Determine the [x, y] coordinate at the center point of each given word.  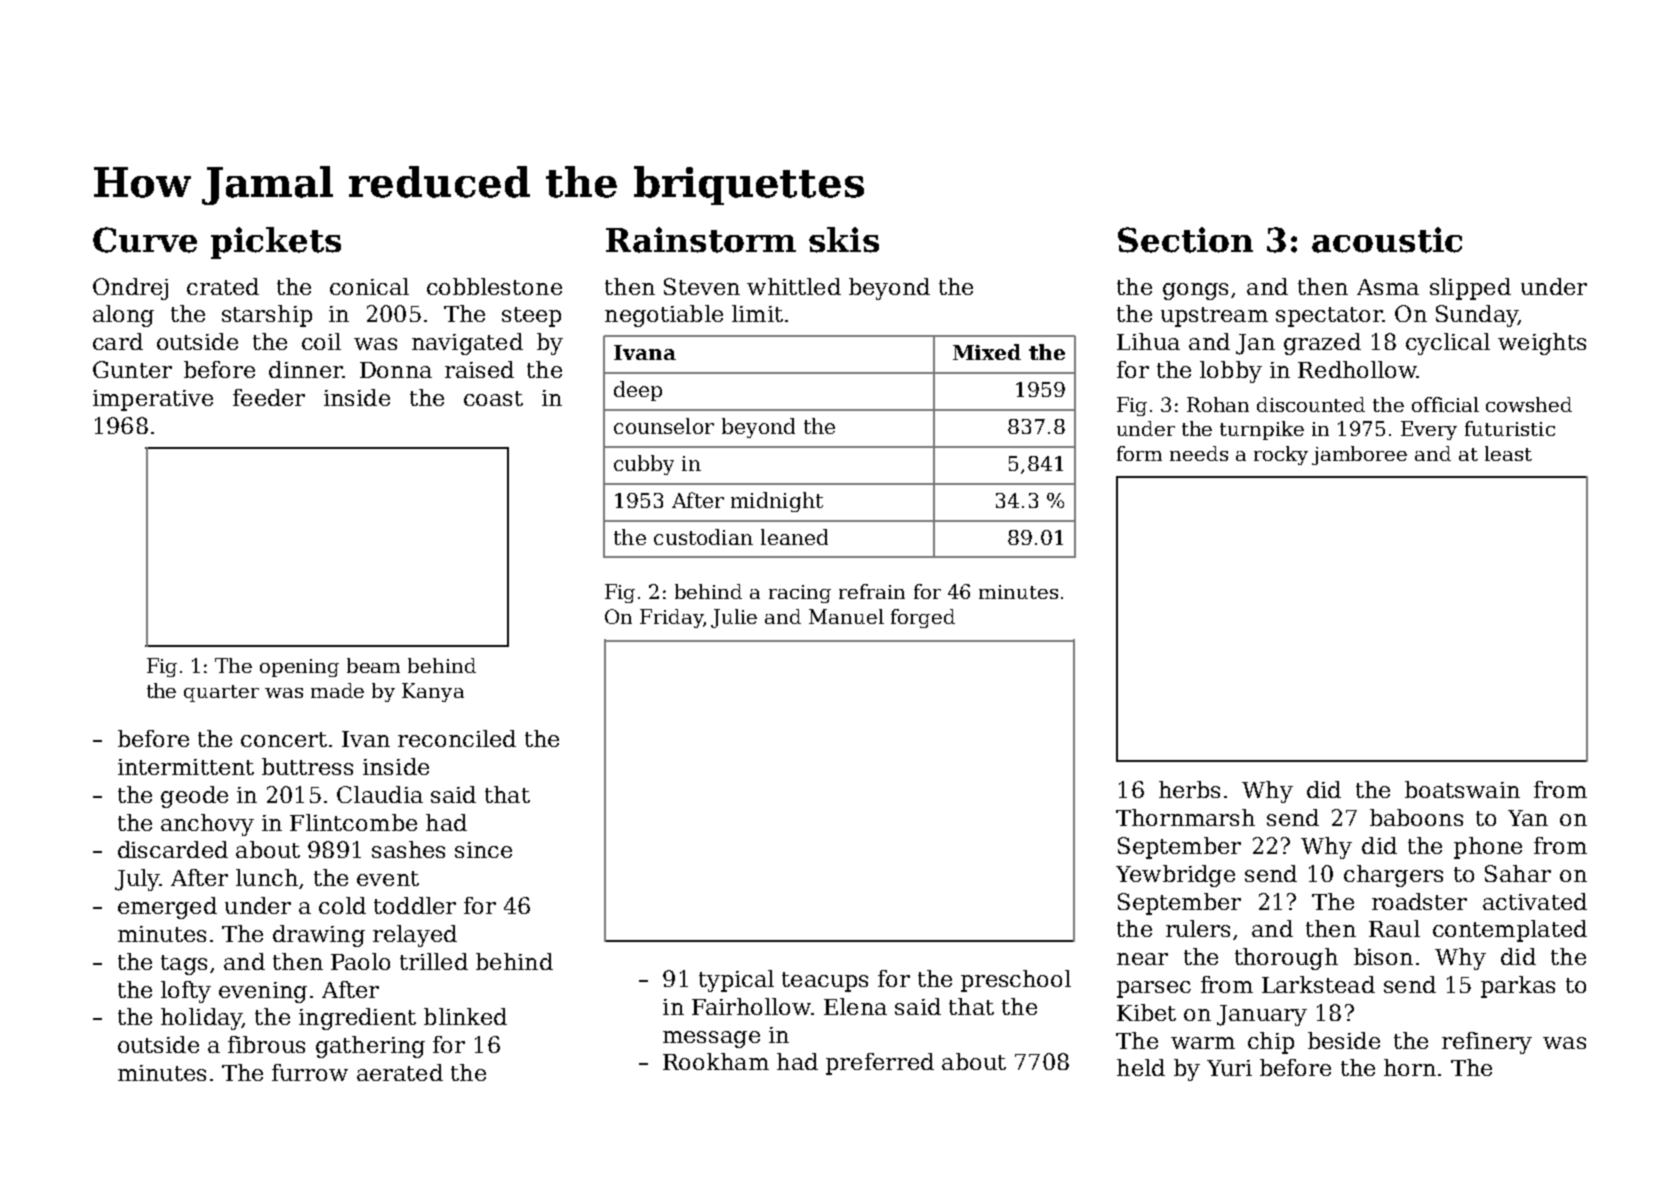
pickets [276, 243]
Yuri [1229, 1068]
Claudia [380, 794]
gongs [1195, 291]
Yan [1528, 818]
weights [1542, 344]
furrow [310, 1072]
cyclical [1448, 344]
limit [757, 313]
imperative [153, 400]
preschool [1016, 981]
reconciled [457, 738]
